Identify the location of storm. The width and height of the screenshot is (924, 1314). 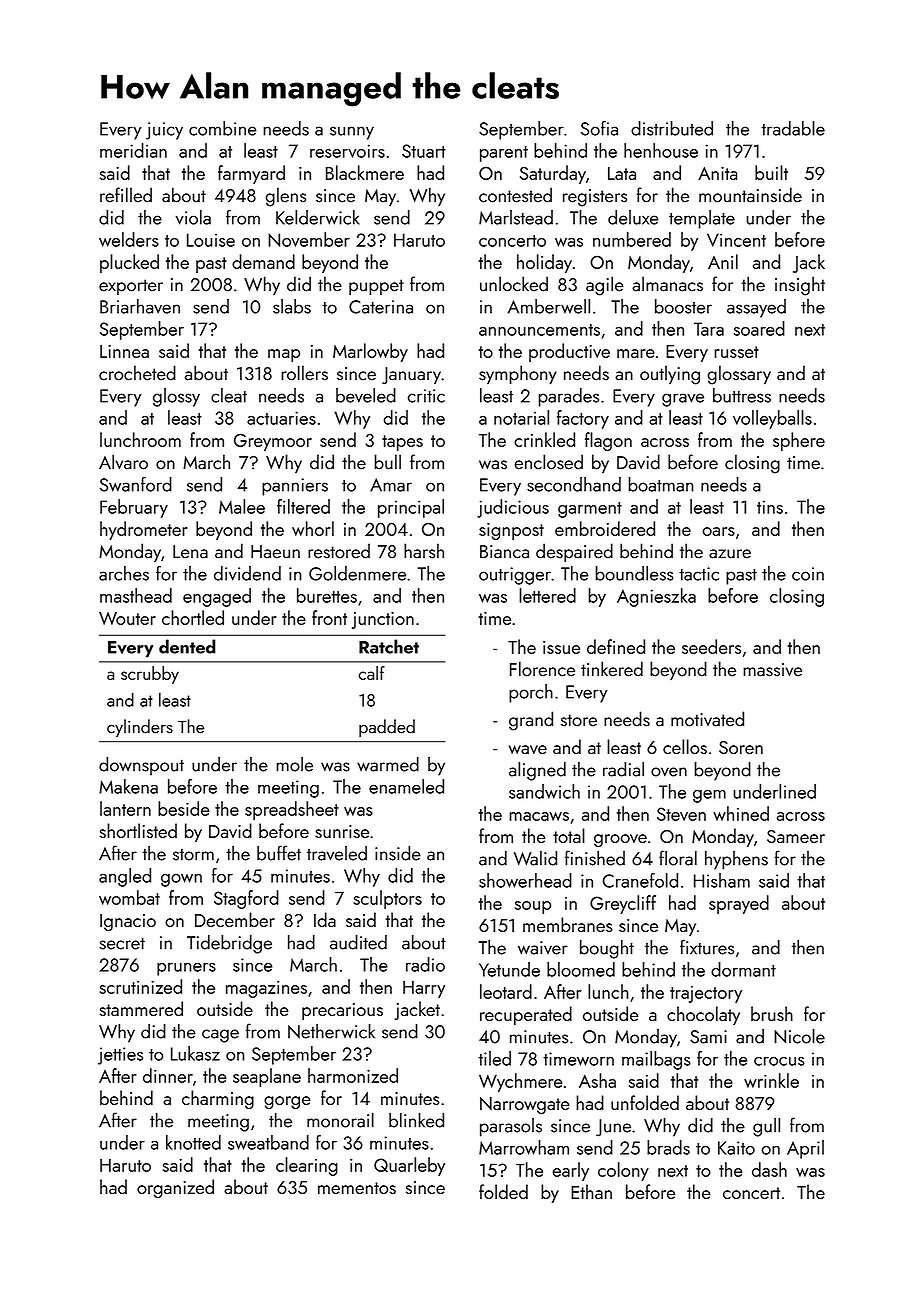
(193, 855).
